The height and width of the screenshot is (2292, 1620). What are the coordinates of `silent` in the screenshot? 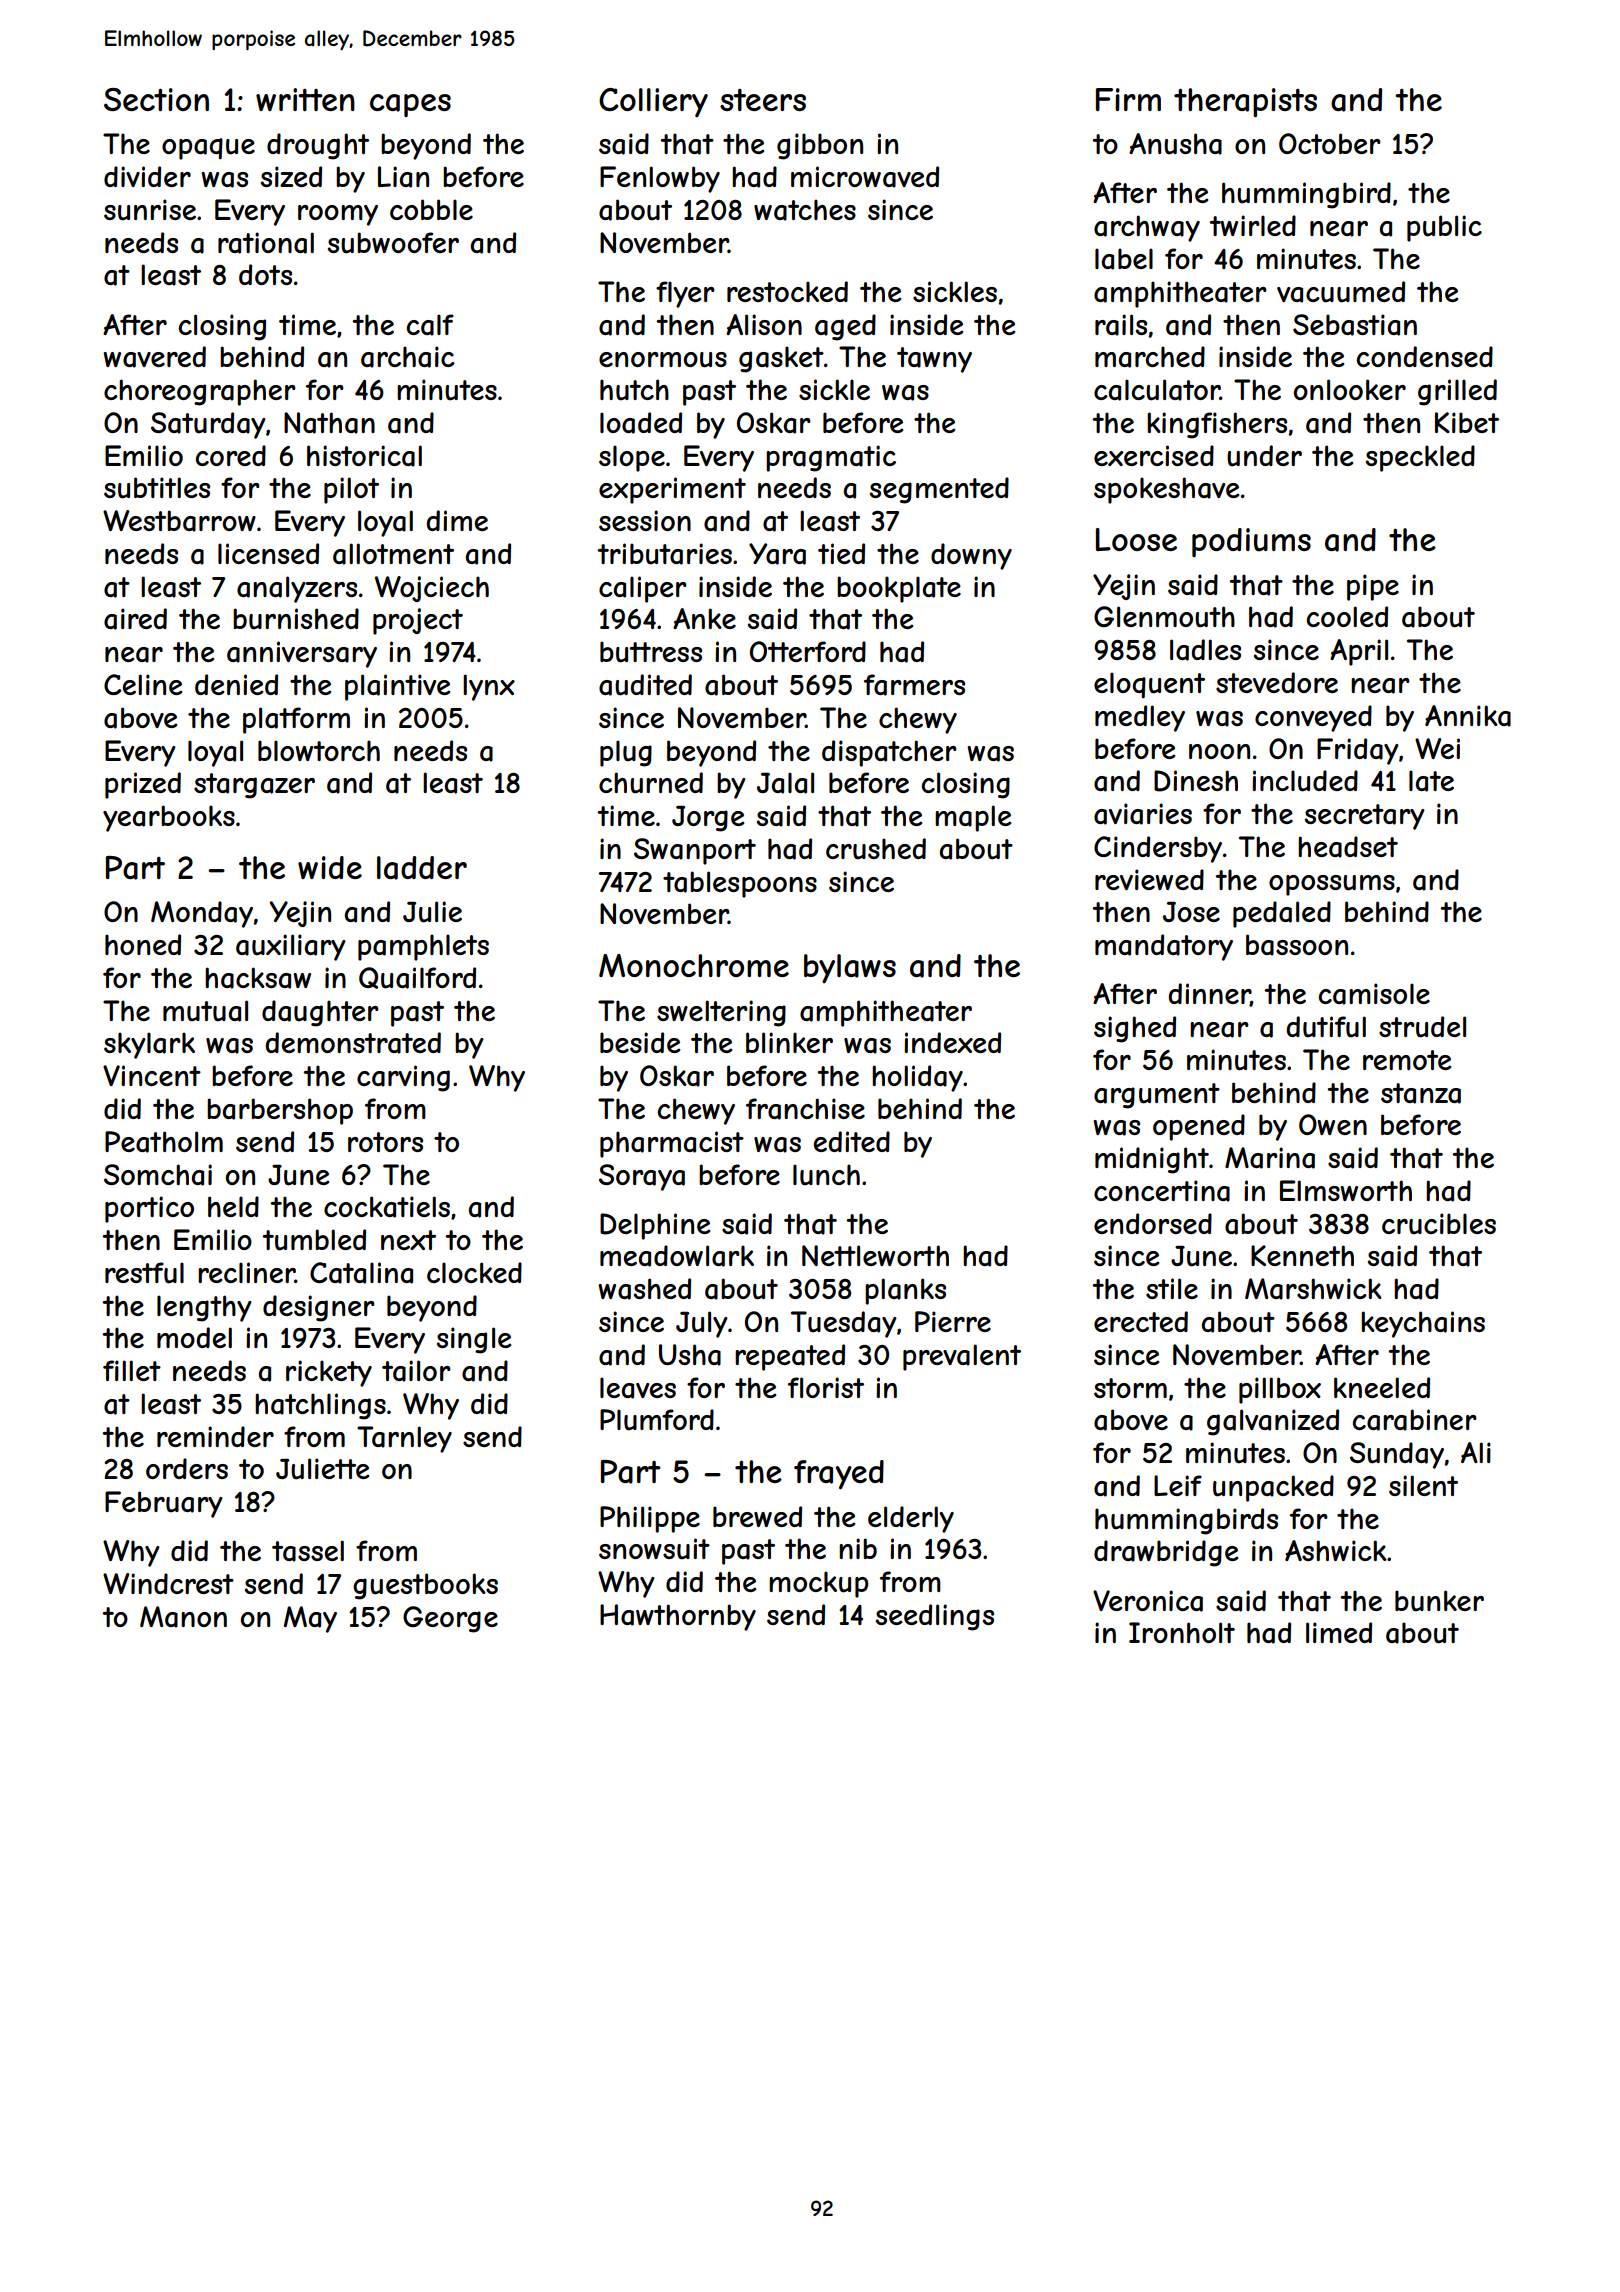 It's located at (1423, 1485).
